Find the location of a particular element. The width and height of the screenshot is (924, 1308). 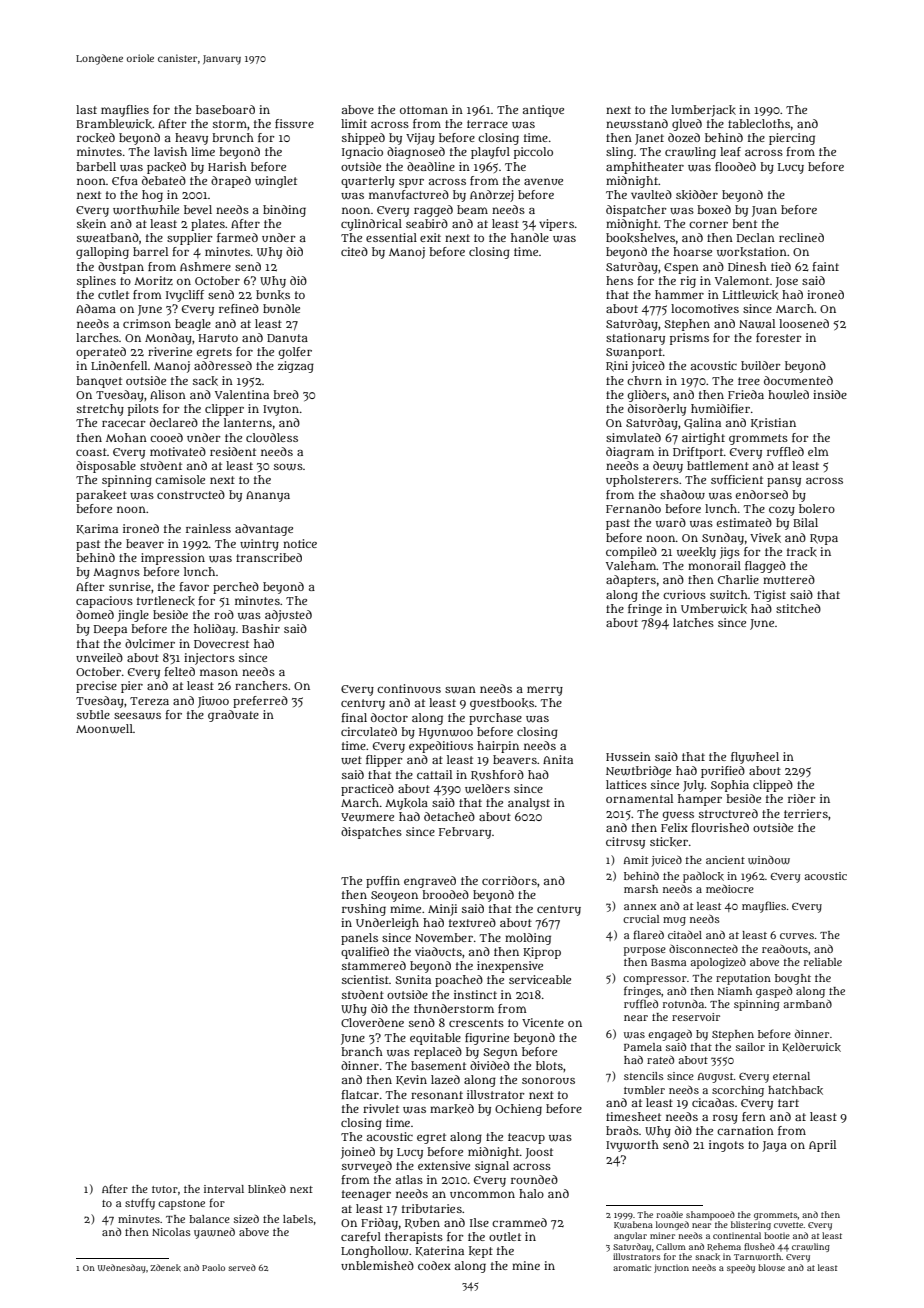

playful is located at coordinates (490, 153).
